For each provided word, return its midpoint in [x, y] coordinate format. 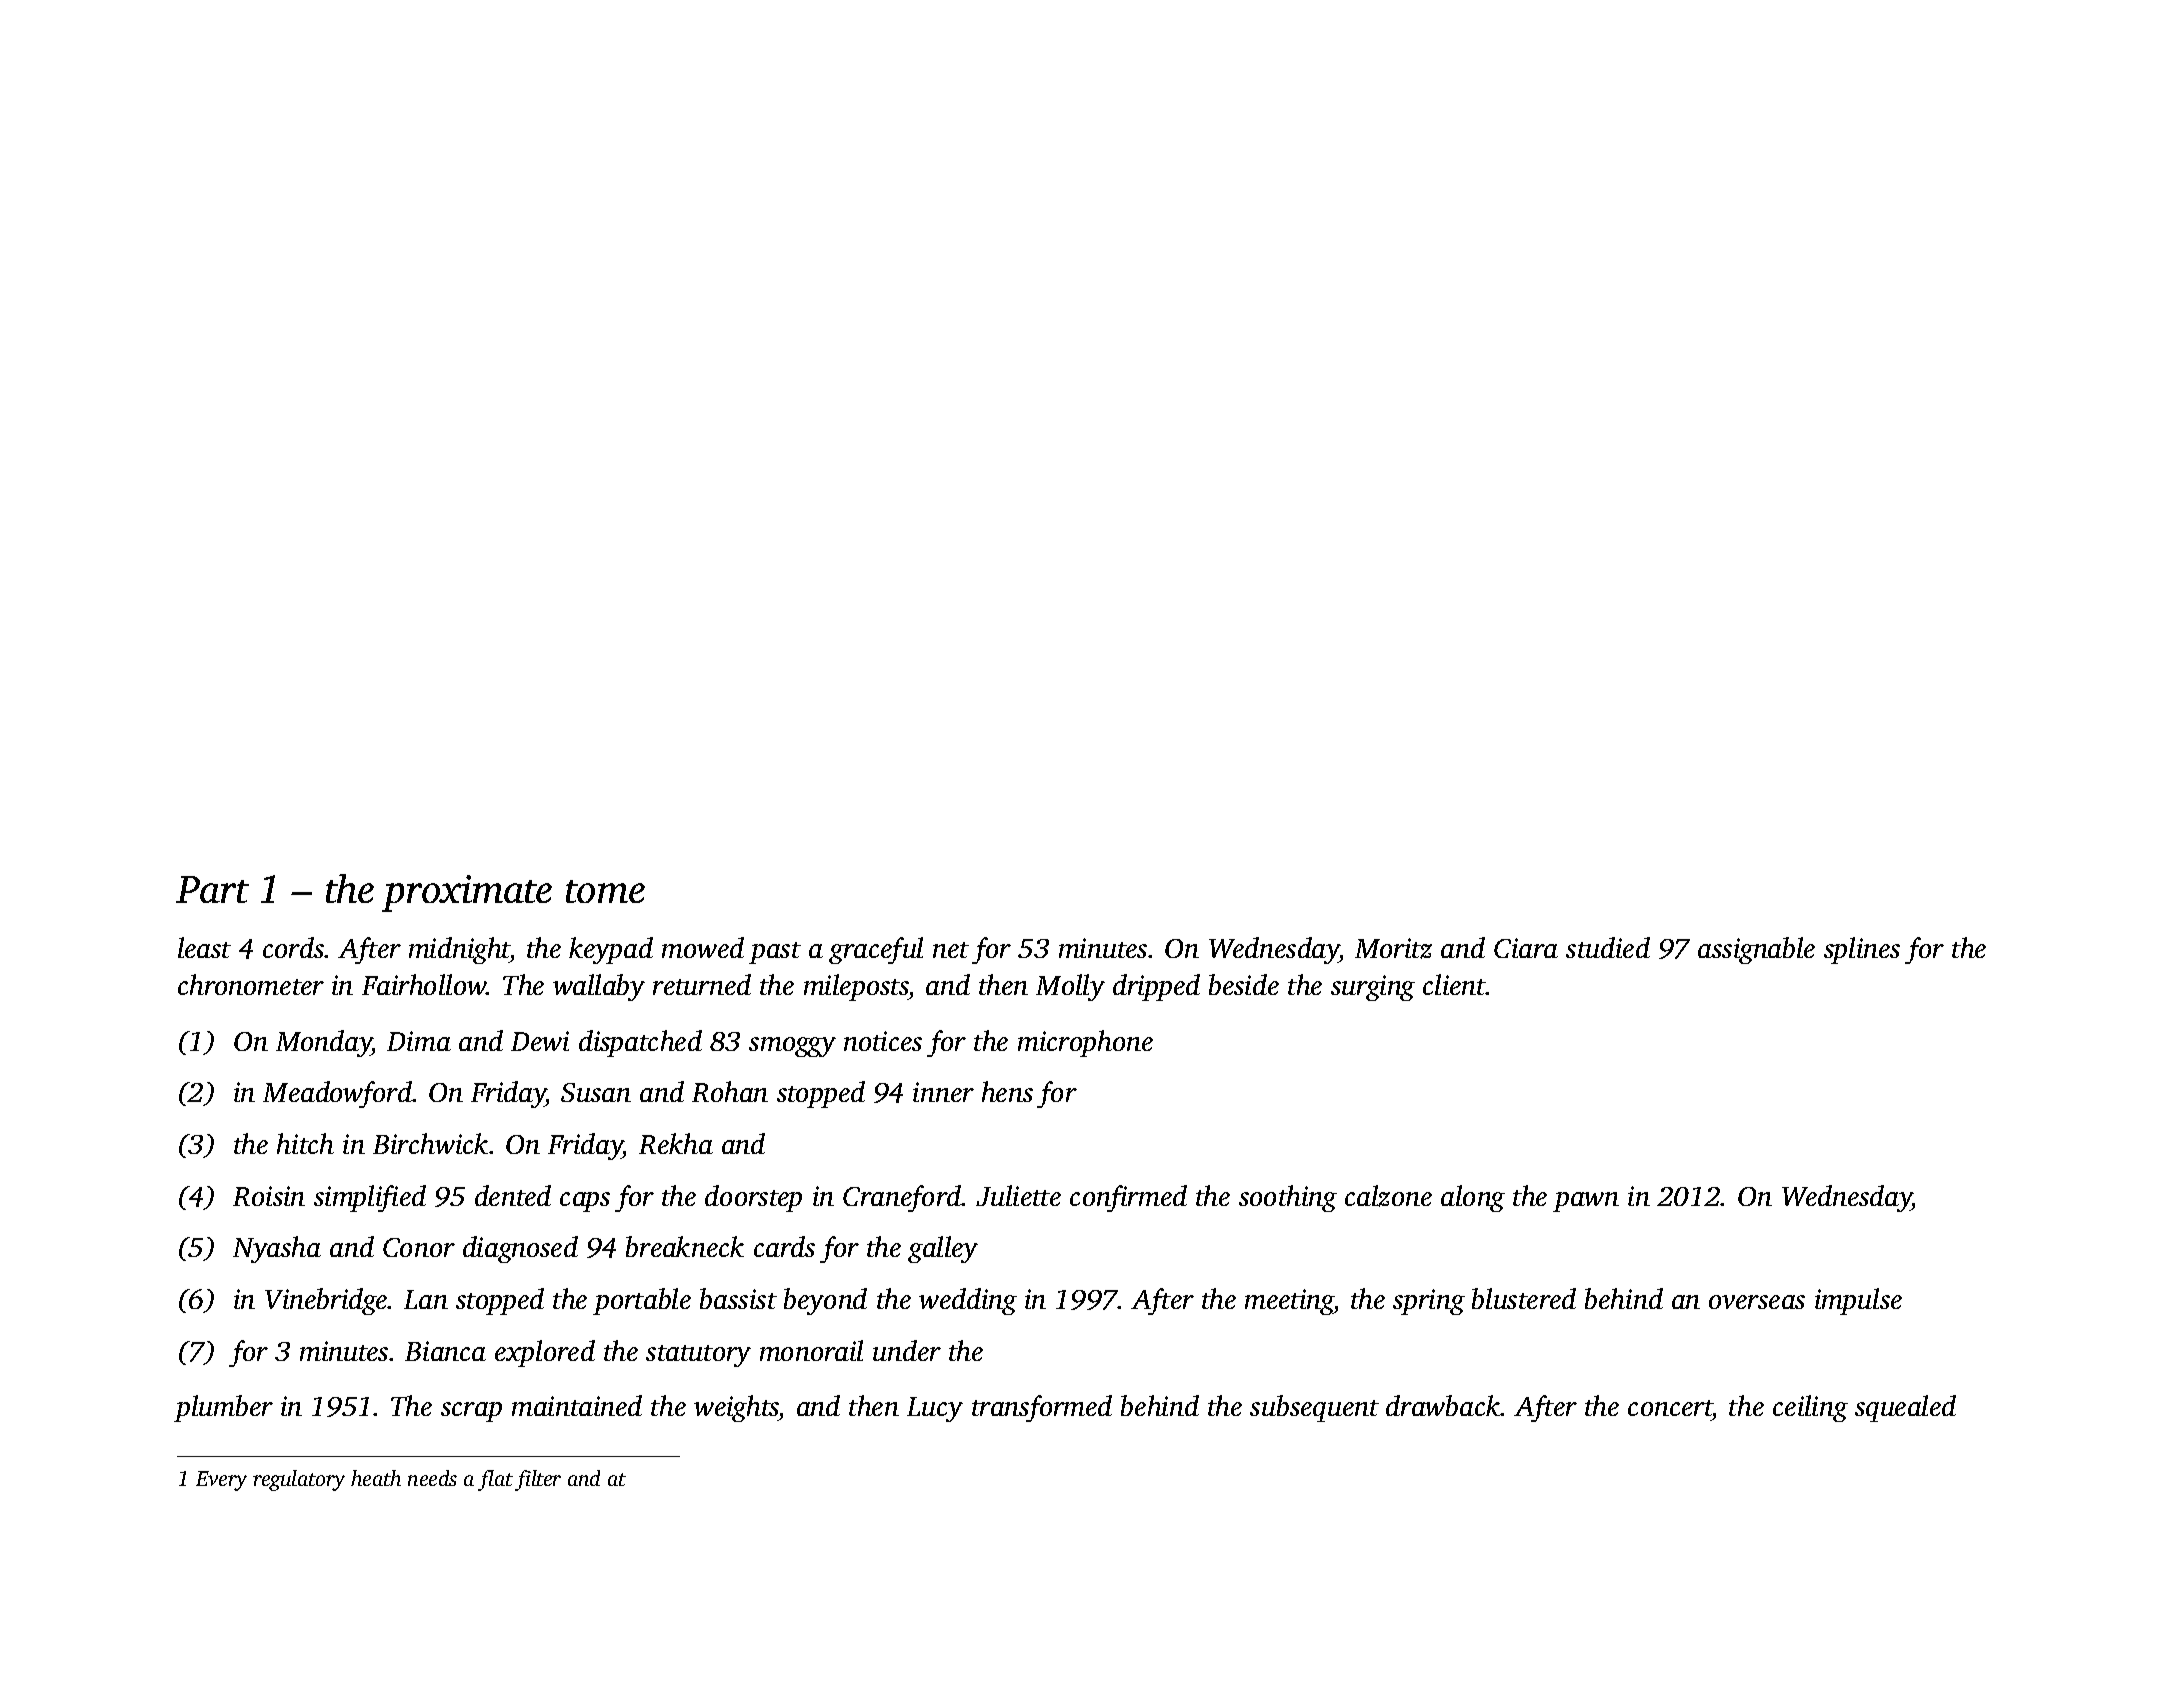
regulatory [299, 1480]
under [907, 1350]
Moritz [1393, 948]
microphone [1085, 1043]
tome [605, 891]
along [1473, 1198]
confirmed [1128, 1198]
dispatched [640, 1043]
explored [545, 1353]
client [1454, 984]
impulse [1858, 1301]
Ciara [1526, 948]
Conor [419, 1247]
